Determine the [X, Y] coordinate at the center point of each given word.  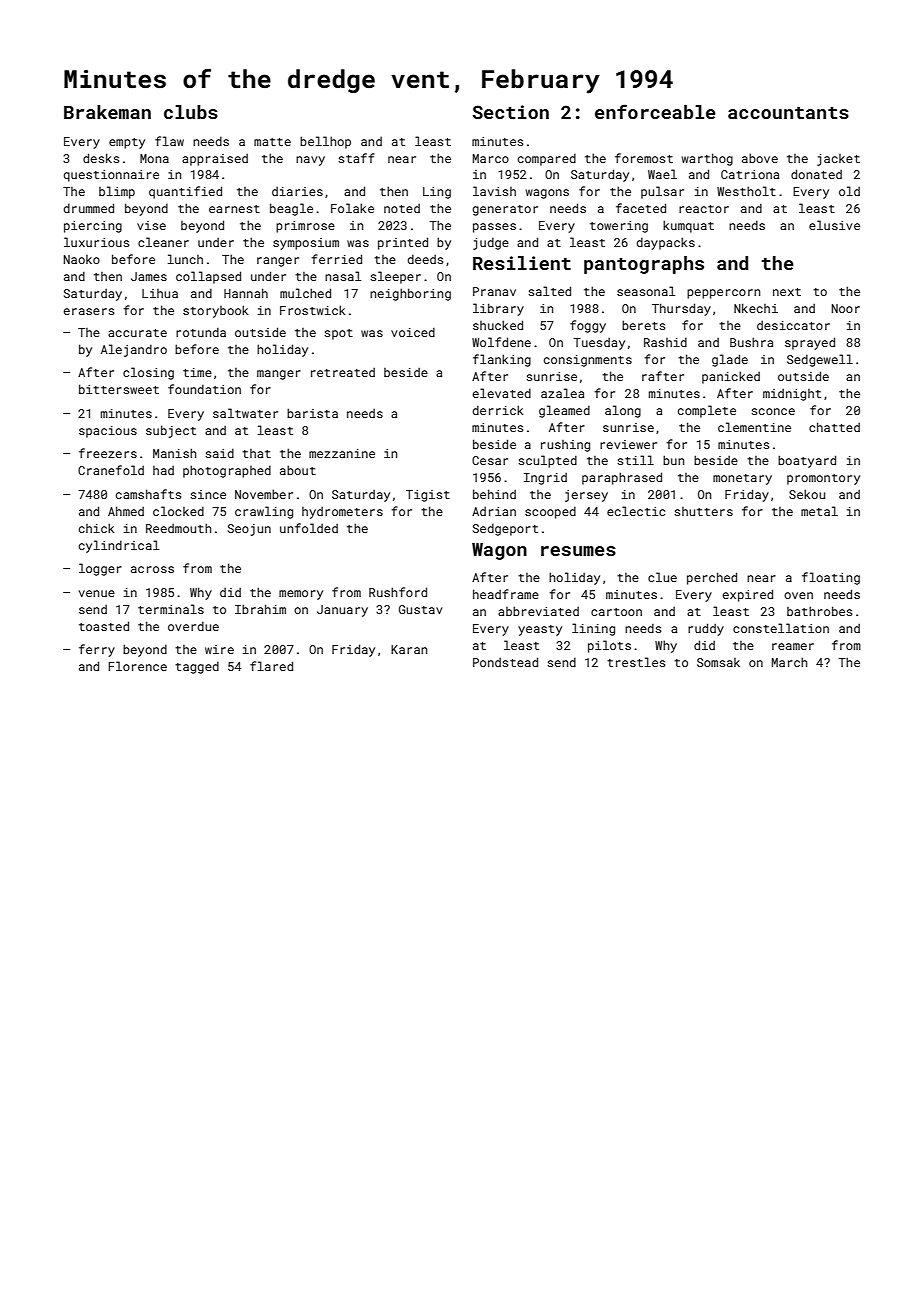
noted [402, 208]
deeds [425, 259]
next [787, 292]
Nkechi [756, 308]
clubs [191, 112]
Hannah [246, 293]
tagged [197, 667]
